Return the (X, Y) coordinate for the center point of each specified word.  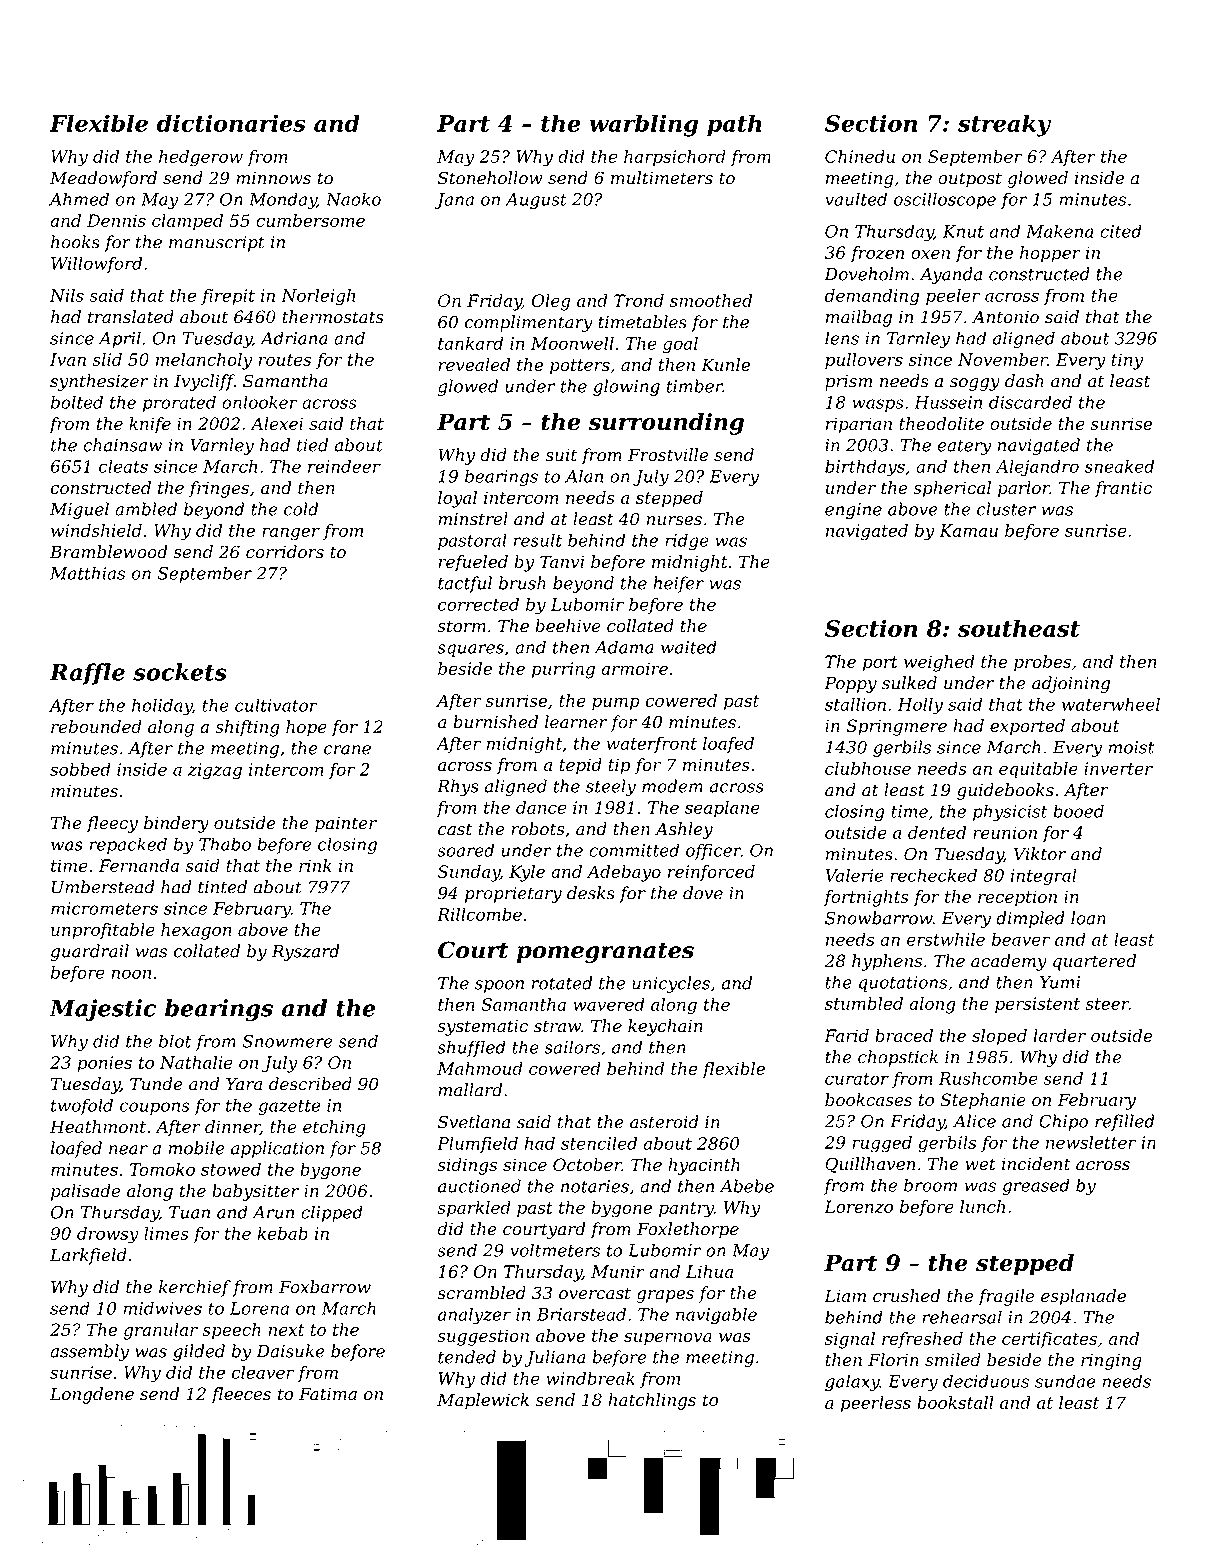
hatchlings (652, 1401)
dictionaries (231, 123)
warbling (643, 125)
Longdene (92, 1395)
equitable (1038, 770)
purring (563, 670)
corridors (285, 552)
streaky (1004, 125)
